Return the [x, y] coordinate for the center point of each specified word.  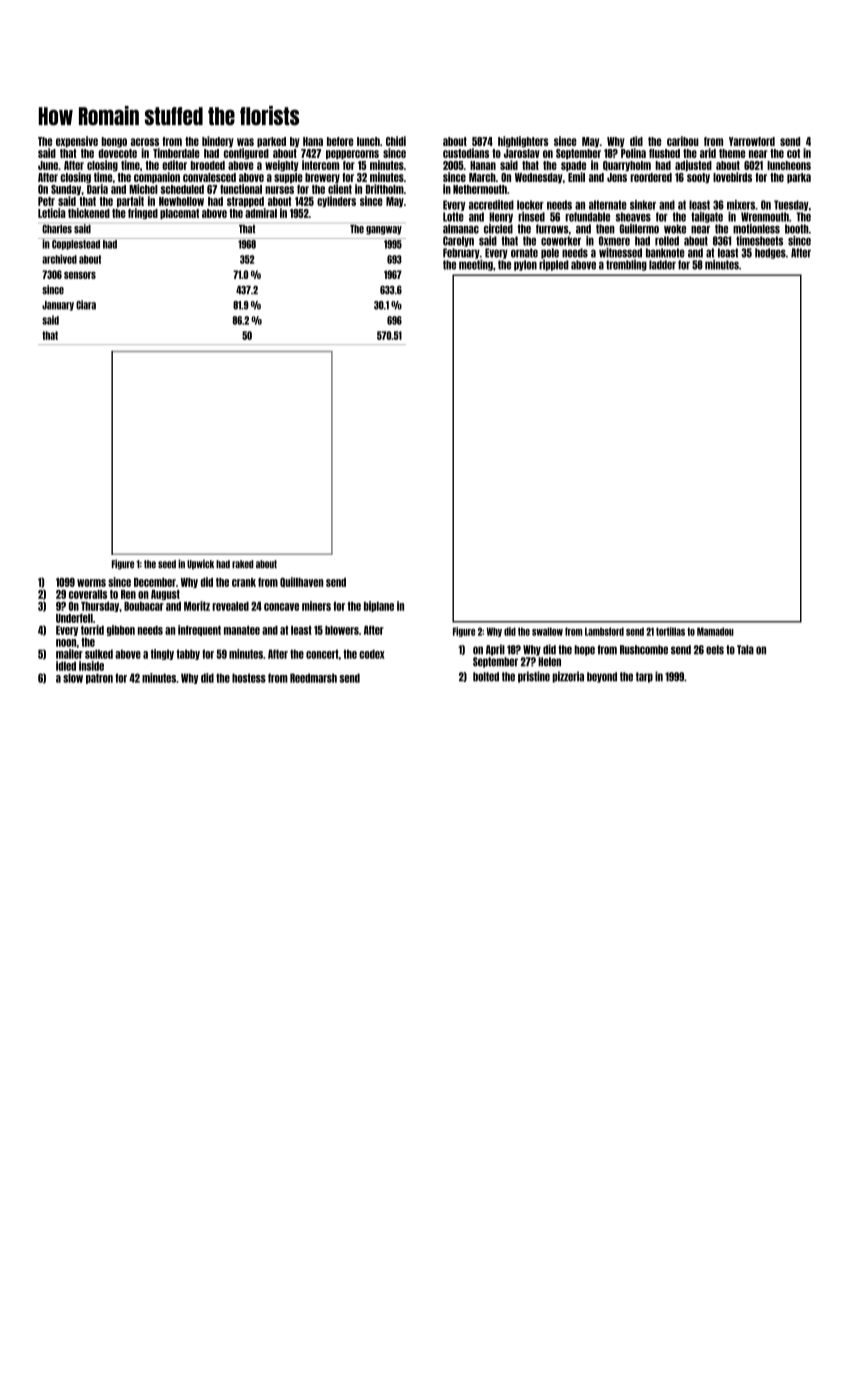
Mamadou [715, 631]
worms [91, 583]
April [495, 650]
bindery [218, 142]
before [340, 141]
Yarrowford [752, 141]
